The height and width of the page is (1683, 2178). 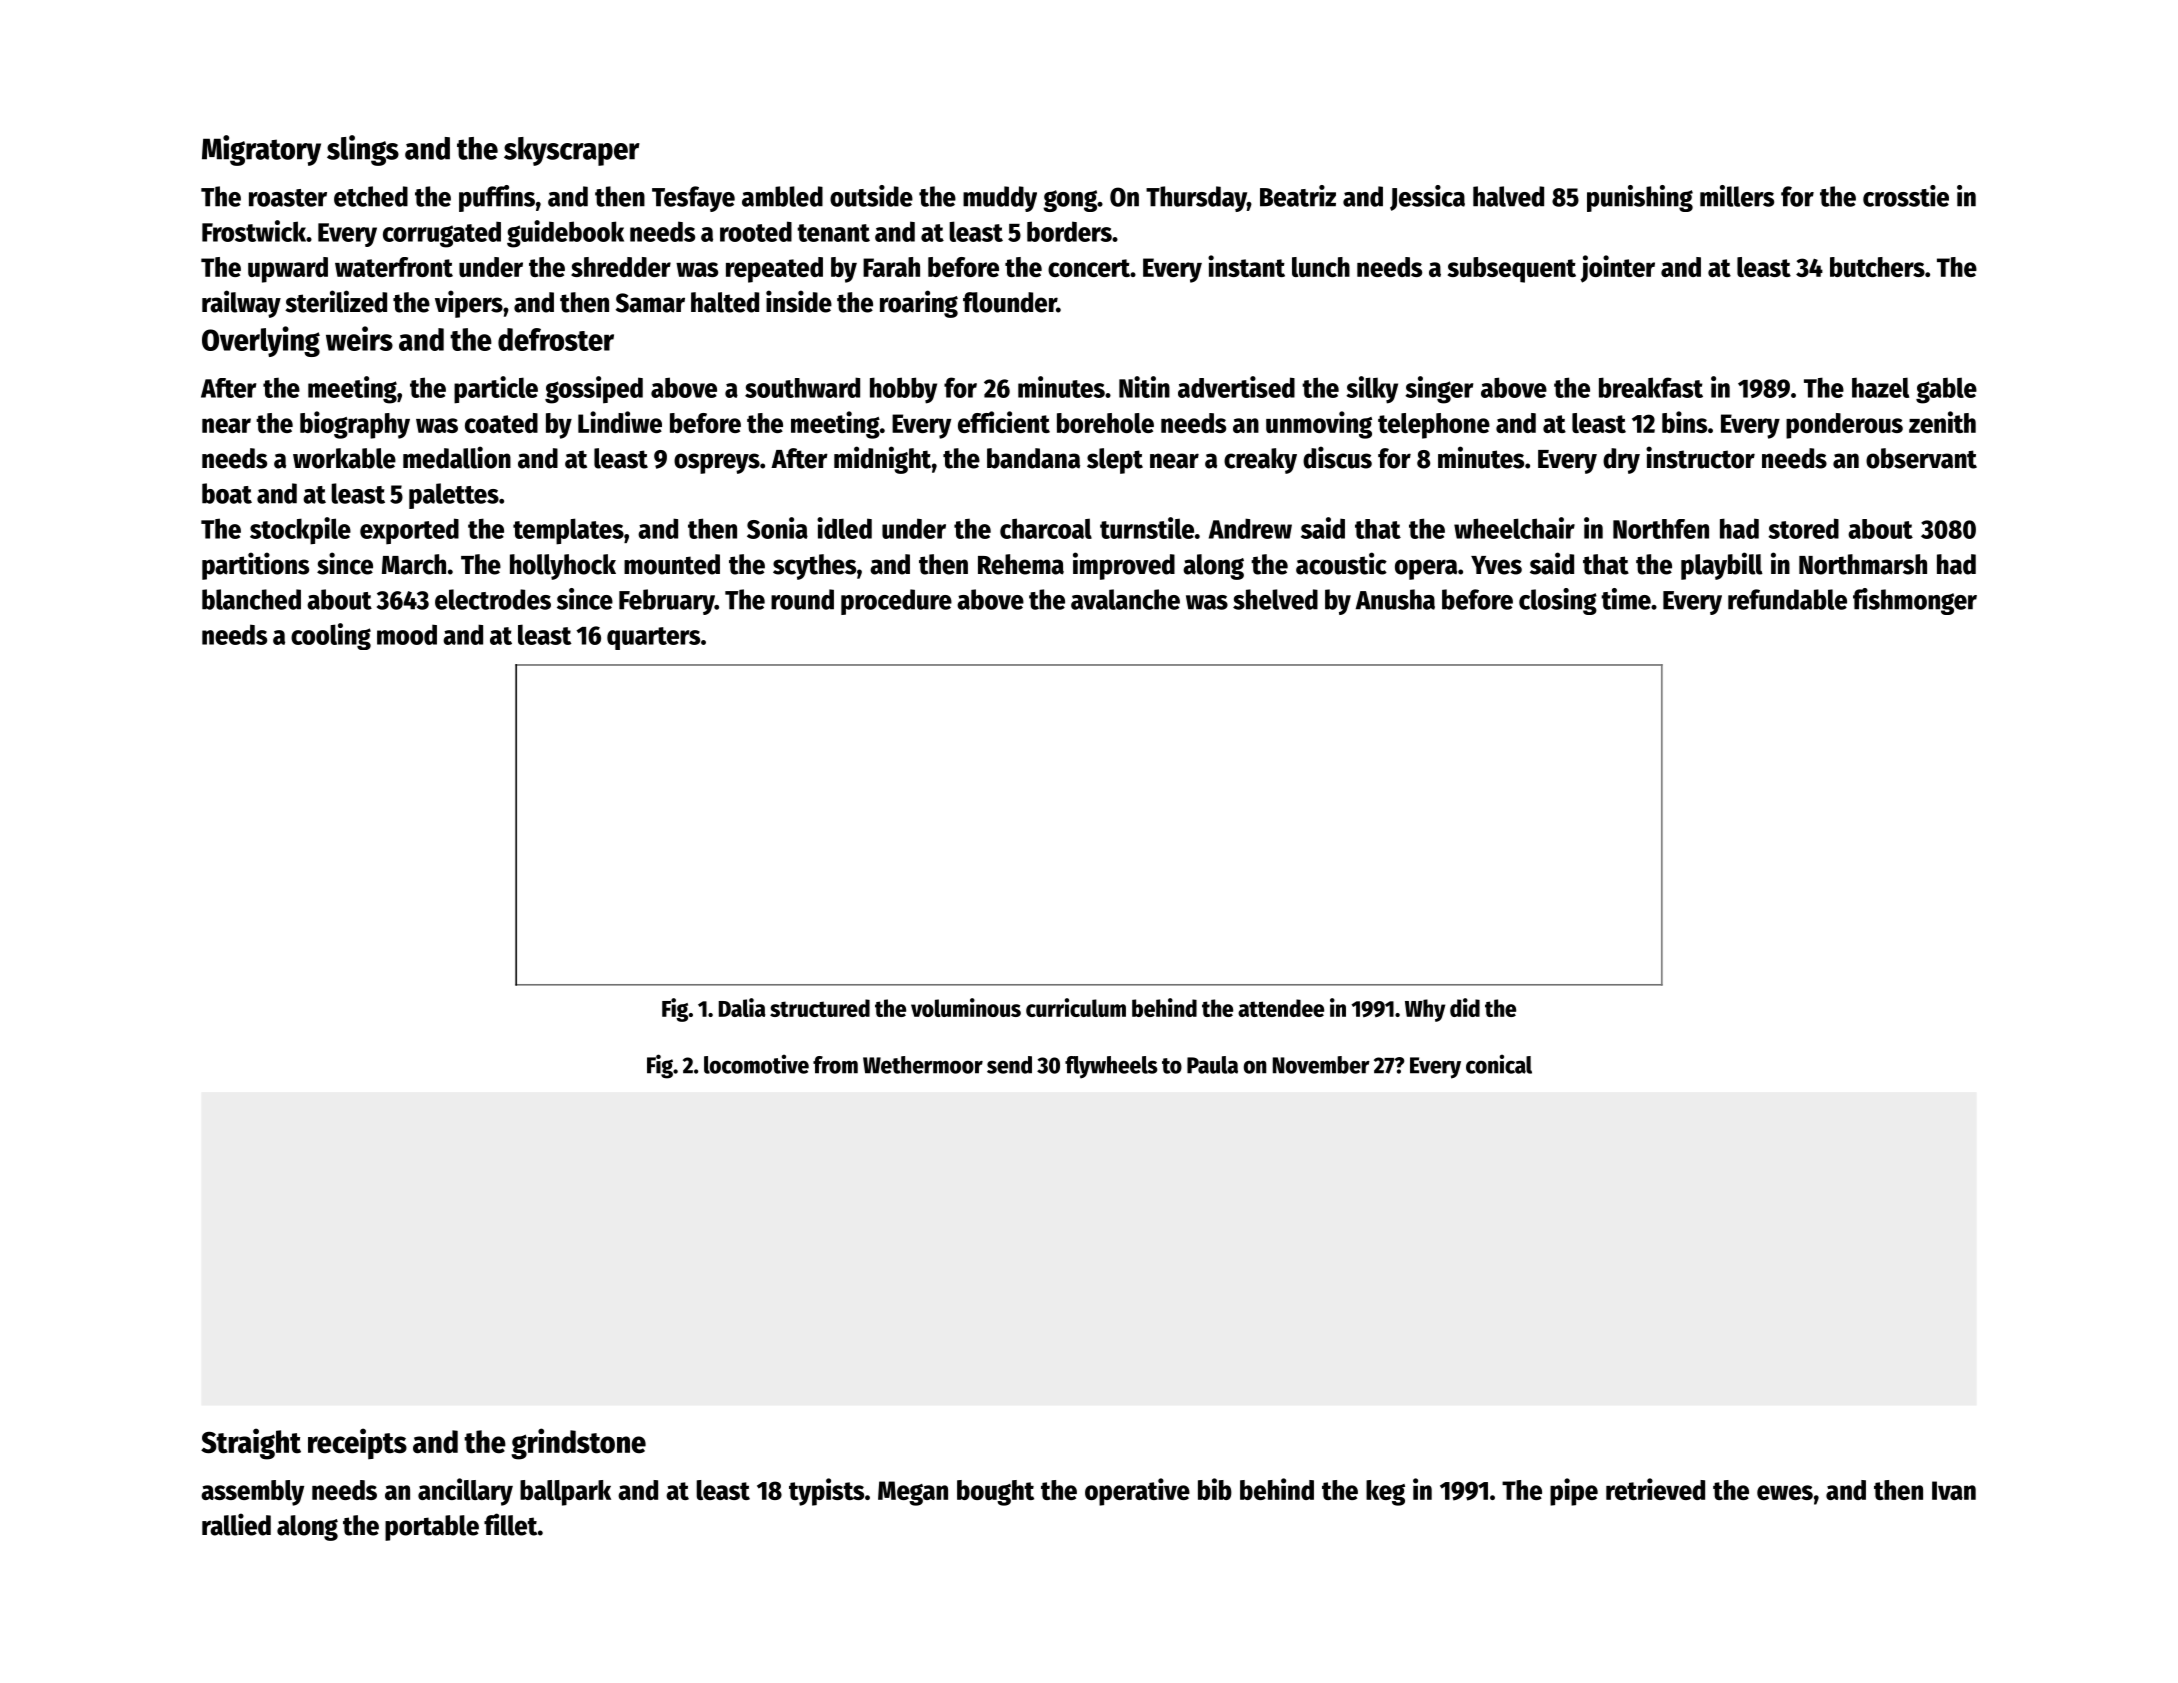 I want to click on attendee, so click(x=1281, y=1008).
